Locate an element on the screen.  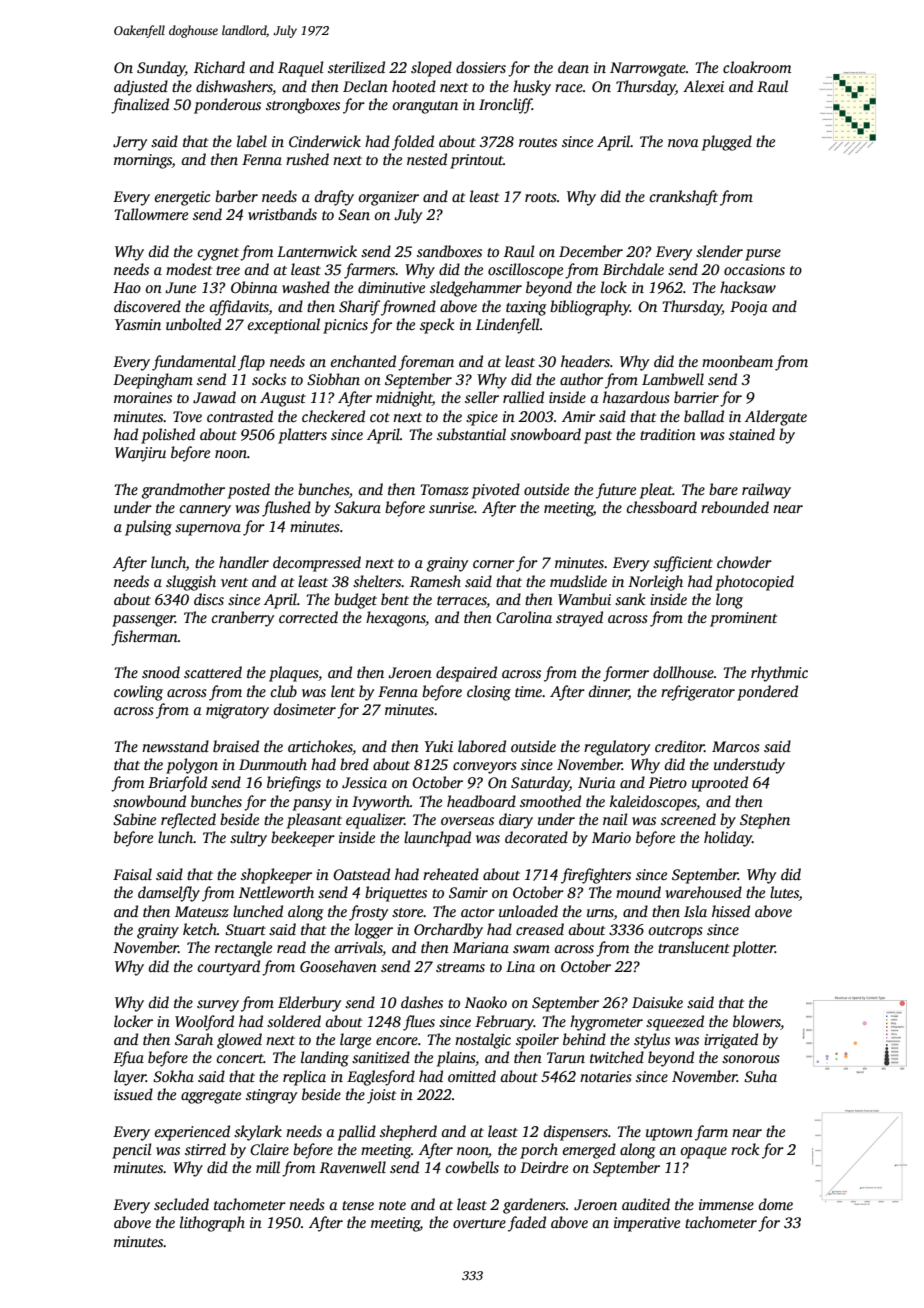
mill is located at coordinates (268, 1167).
